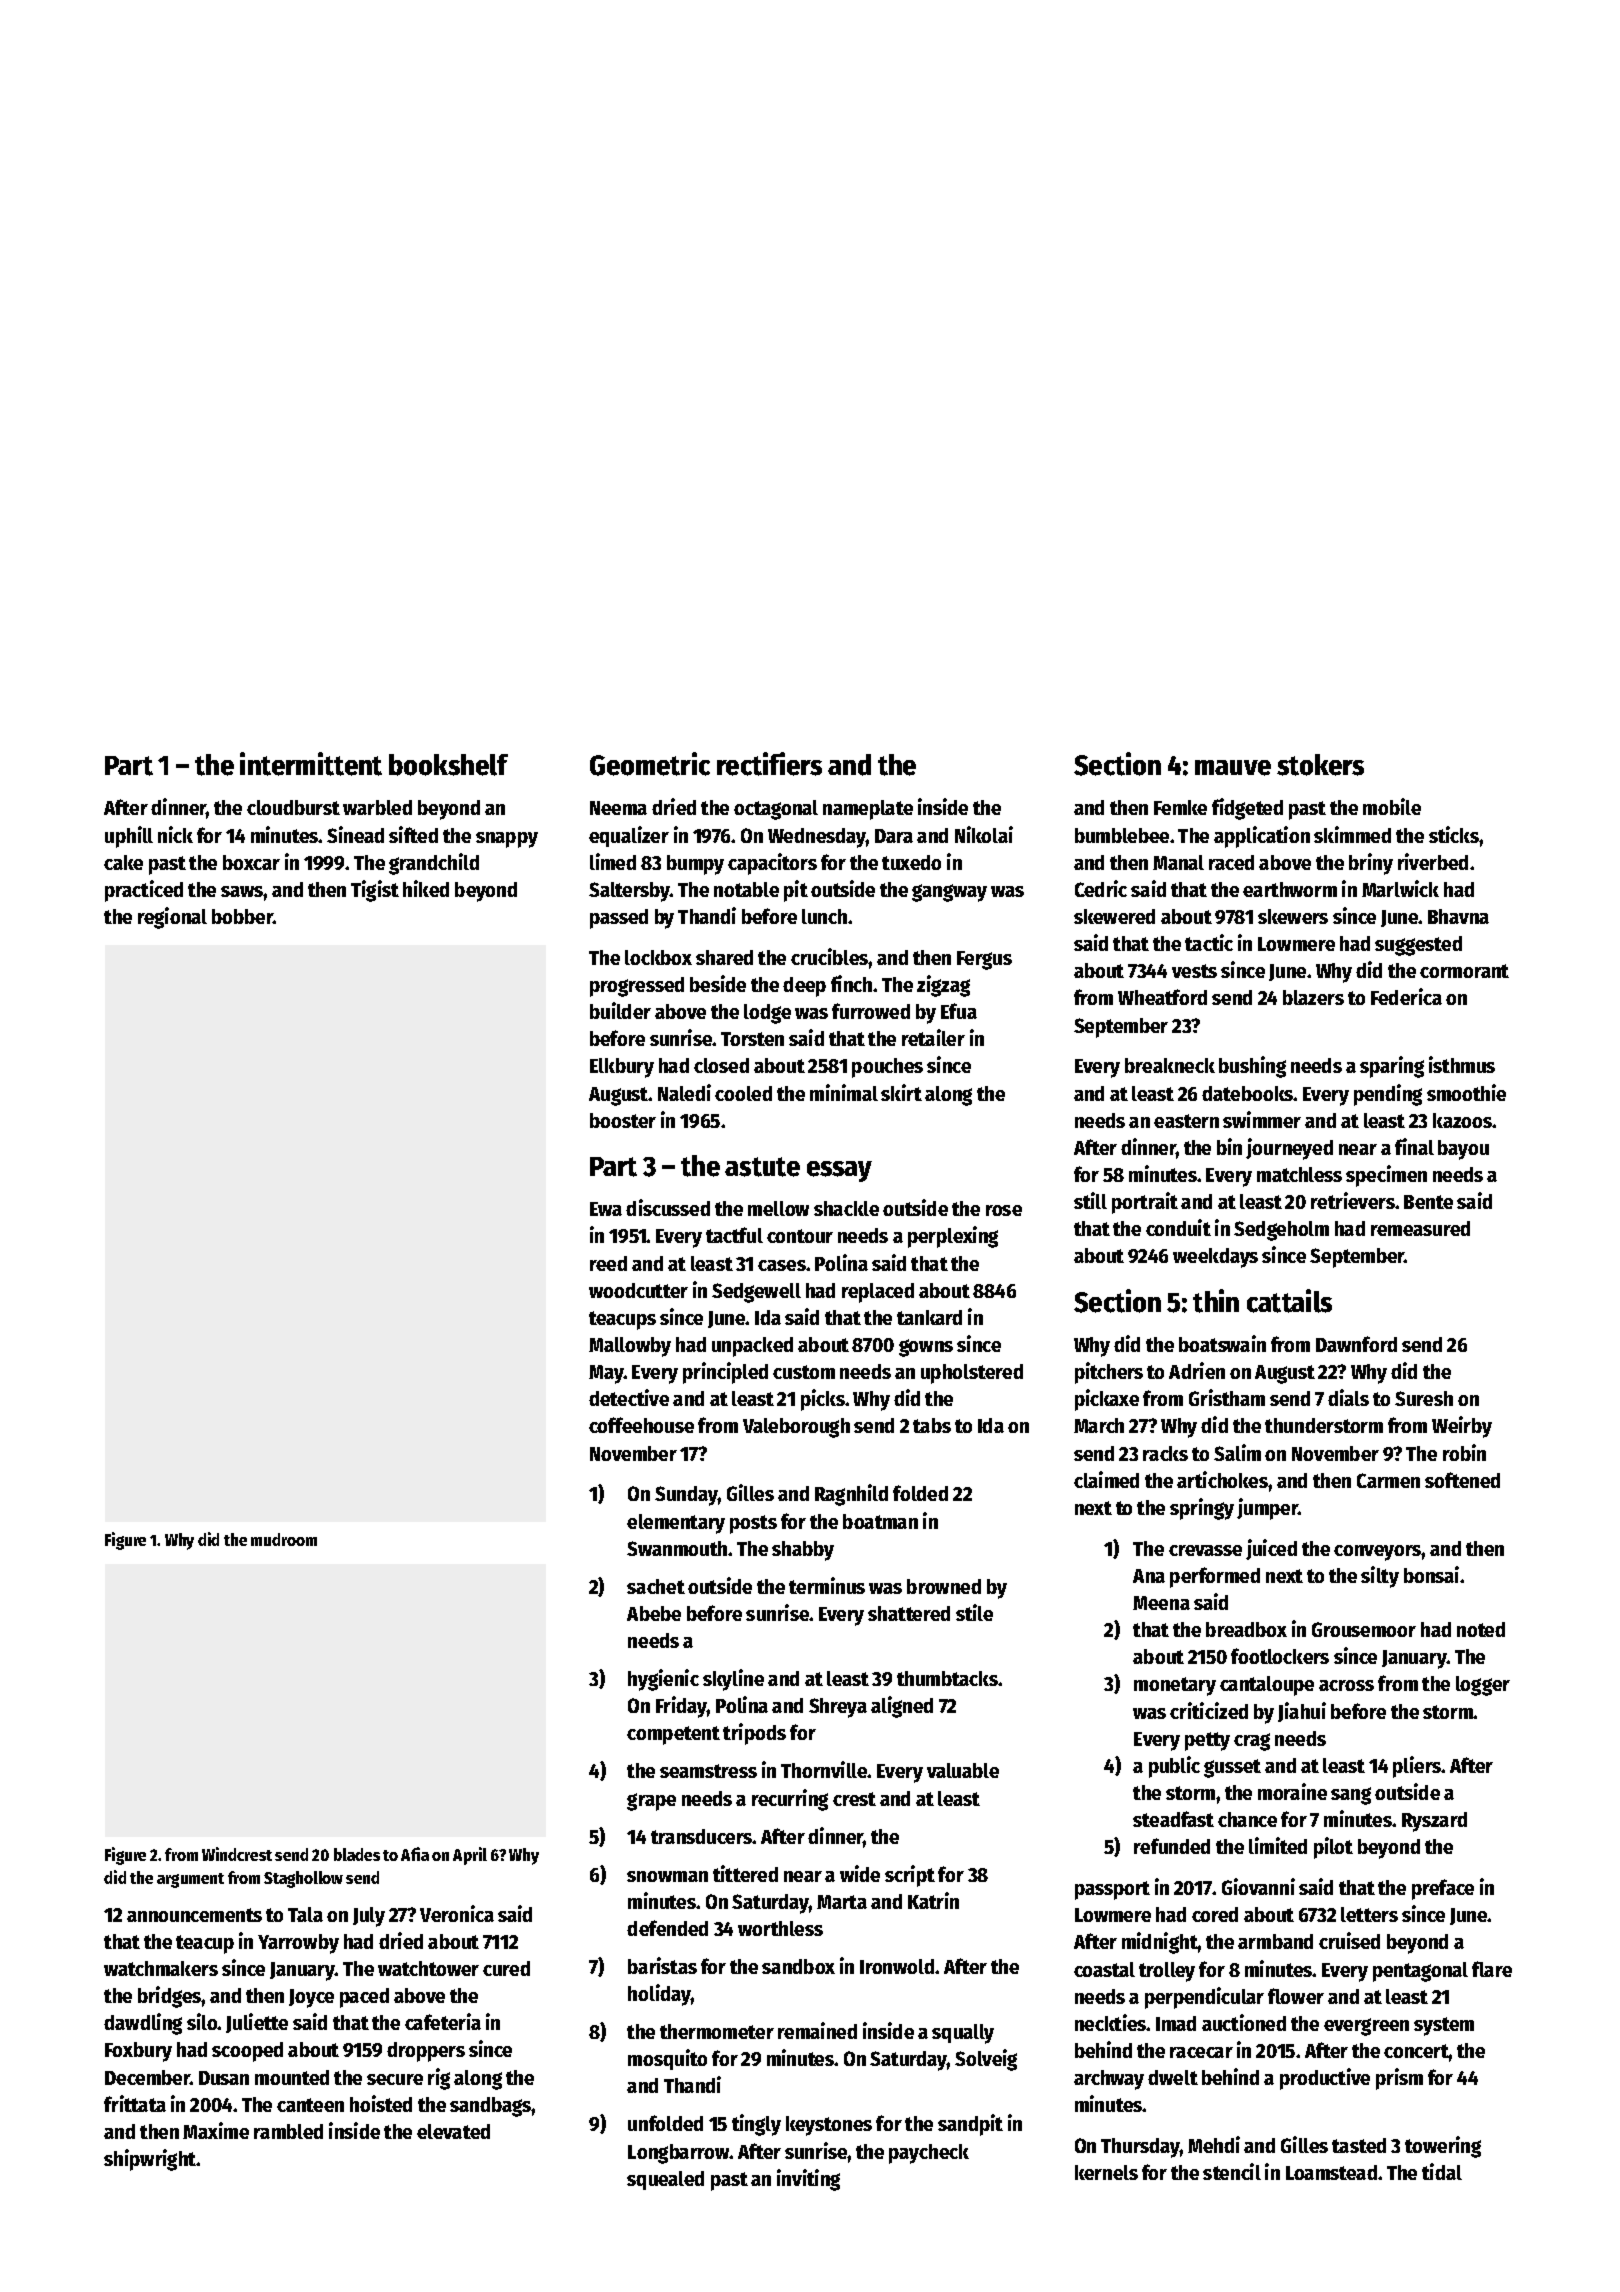 This document has width=1620, height=2292. What do you see at coordinates (804, 987) in the document?
I see `deep` at bounding box center [804, 987].
